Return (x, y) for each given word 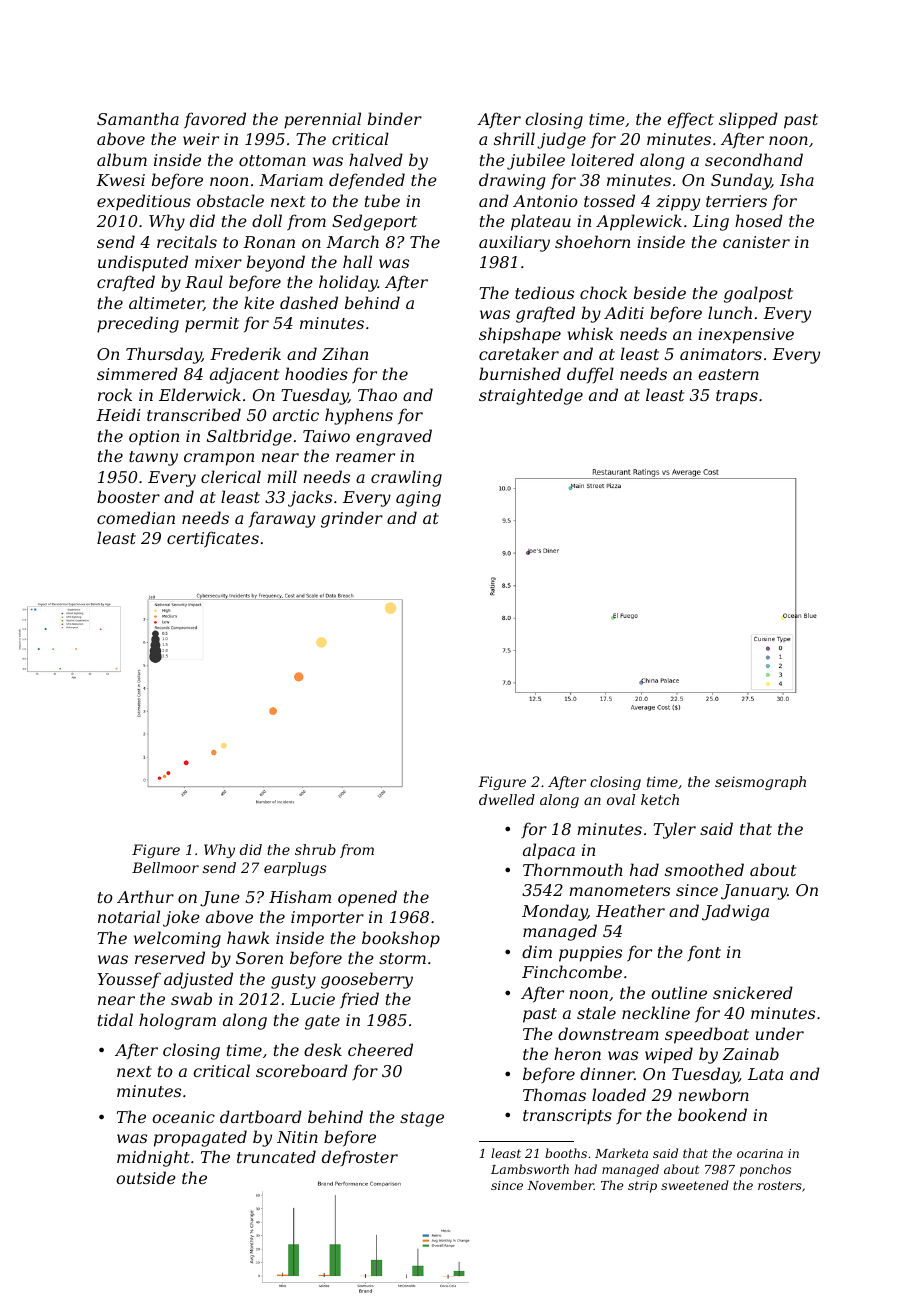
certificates (213, 539)
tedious (544, 292)
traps (737, 397)
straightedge (531, 396)
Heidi (118, 414)
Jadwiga (735, 912)
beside (660, 292)
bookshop (401, 939)
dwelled (507, 799)
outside (146, 1177)
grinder (352, 519)
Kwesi (120, 180)
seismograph (760, 783)
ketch (660, 799)
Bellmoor (165, 867)
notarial (129, 916)
